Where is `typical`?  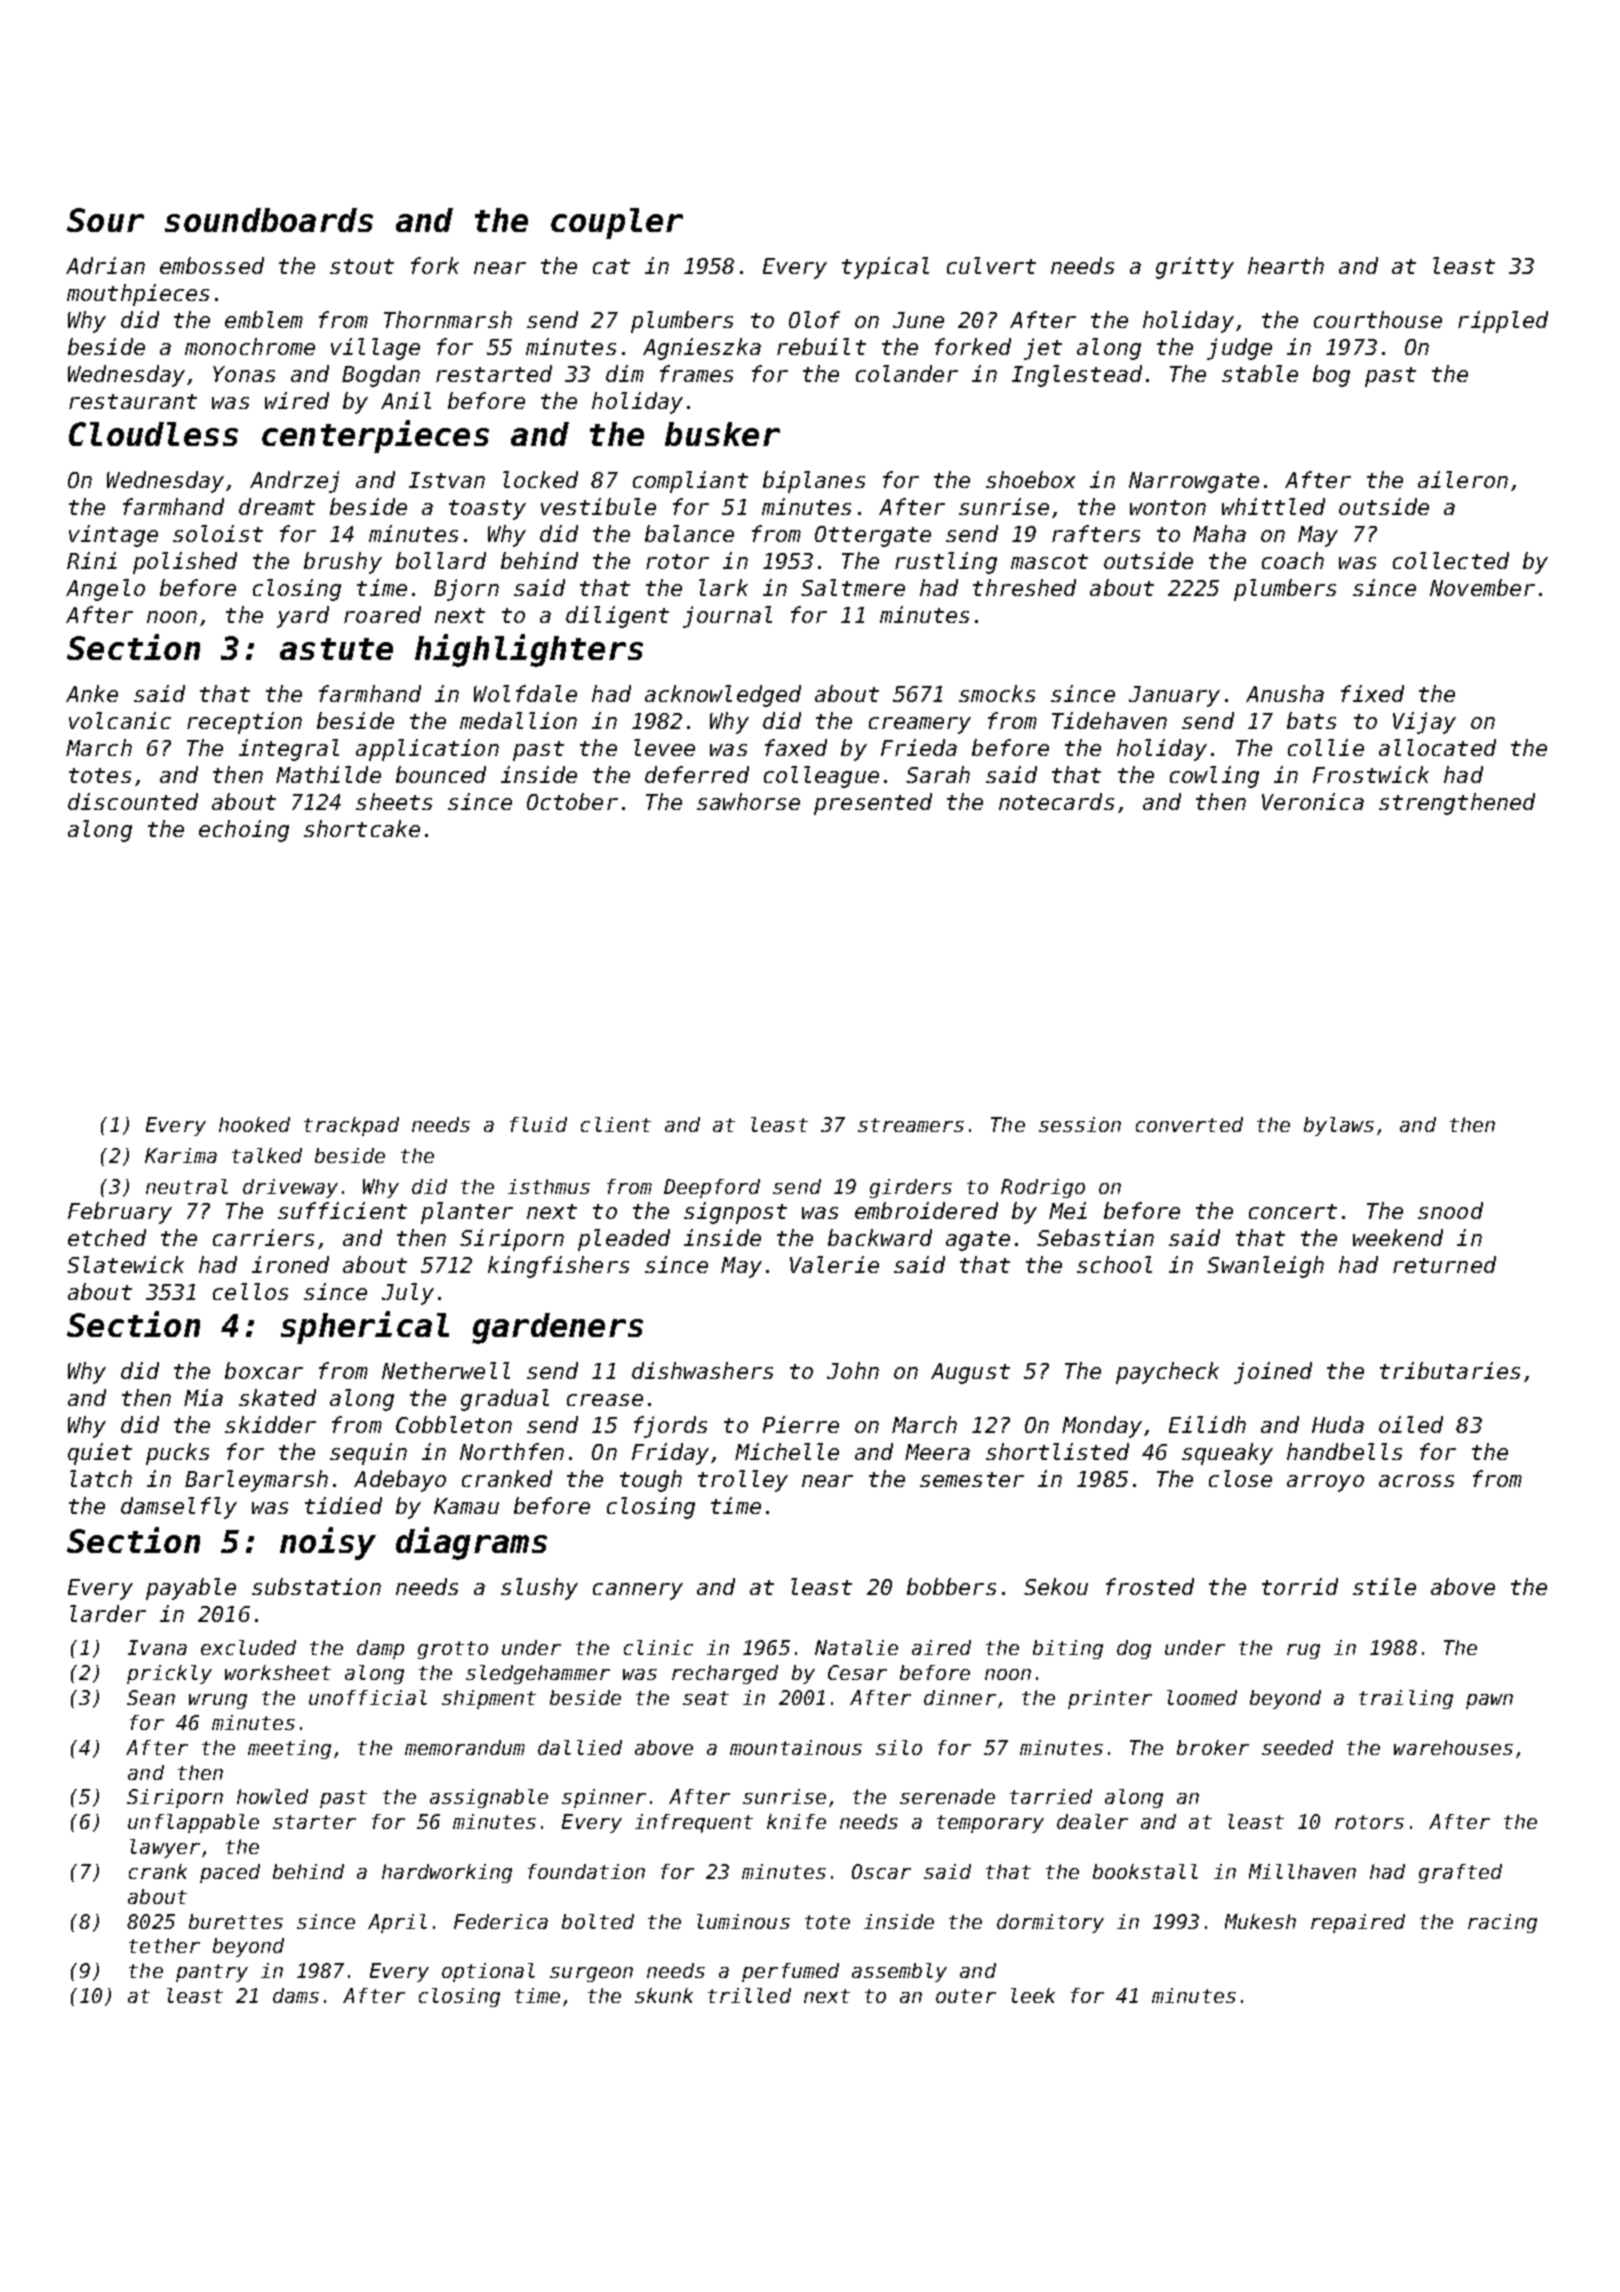
typical is located at coordinates (885, 268).
